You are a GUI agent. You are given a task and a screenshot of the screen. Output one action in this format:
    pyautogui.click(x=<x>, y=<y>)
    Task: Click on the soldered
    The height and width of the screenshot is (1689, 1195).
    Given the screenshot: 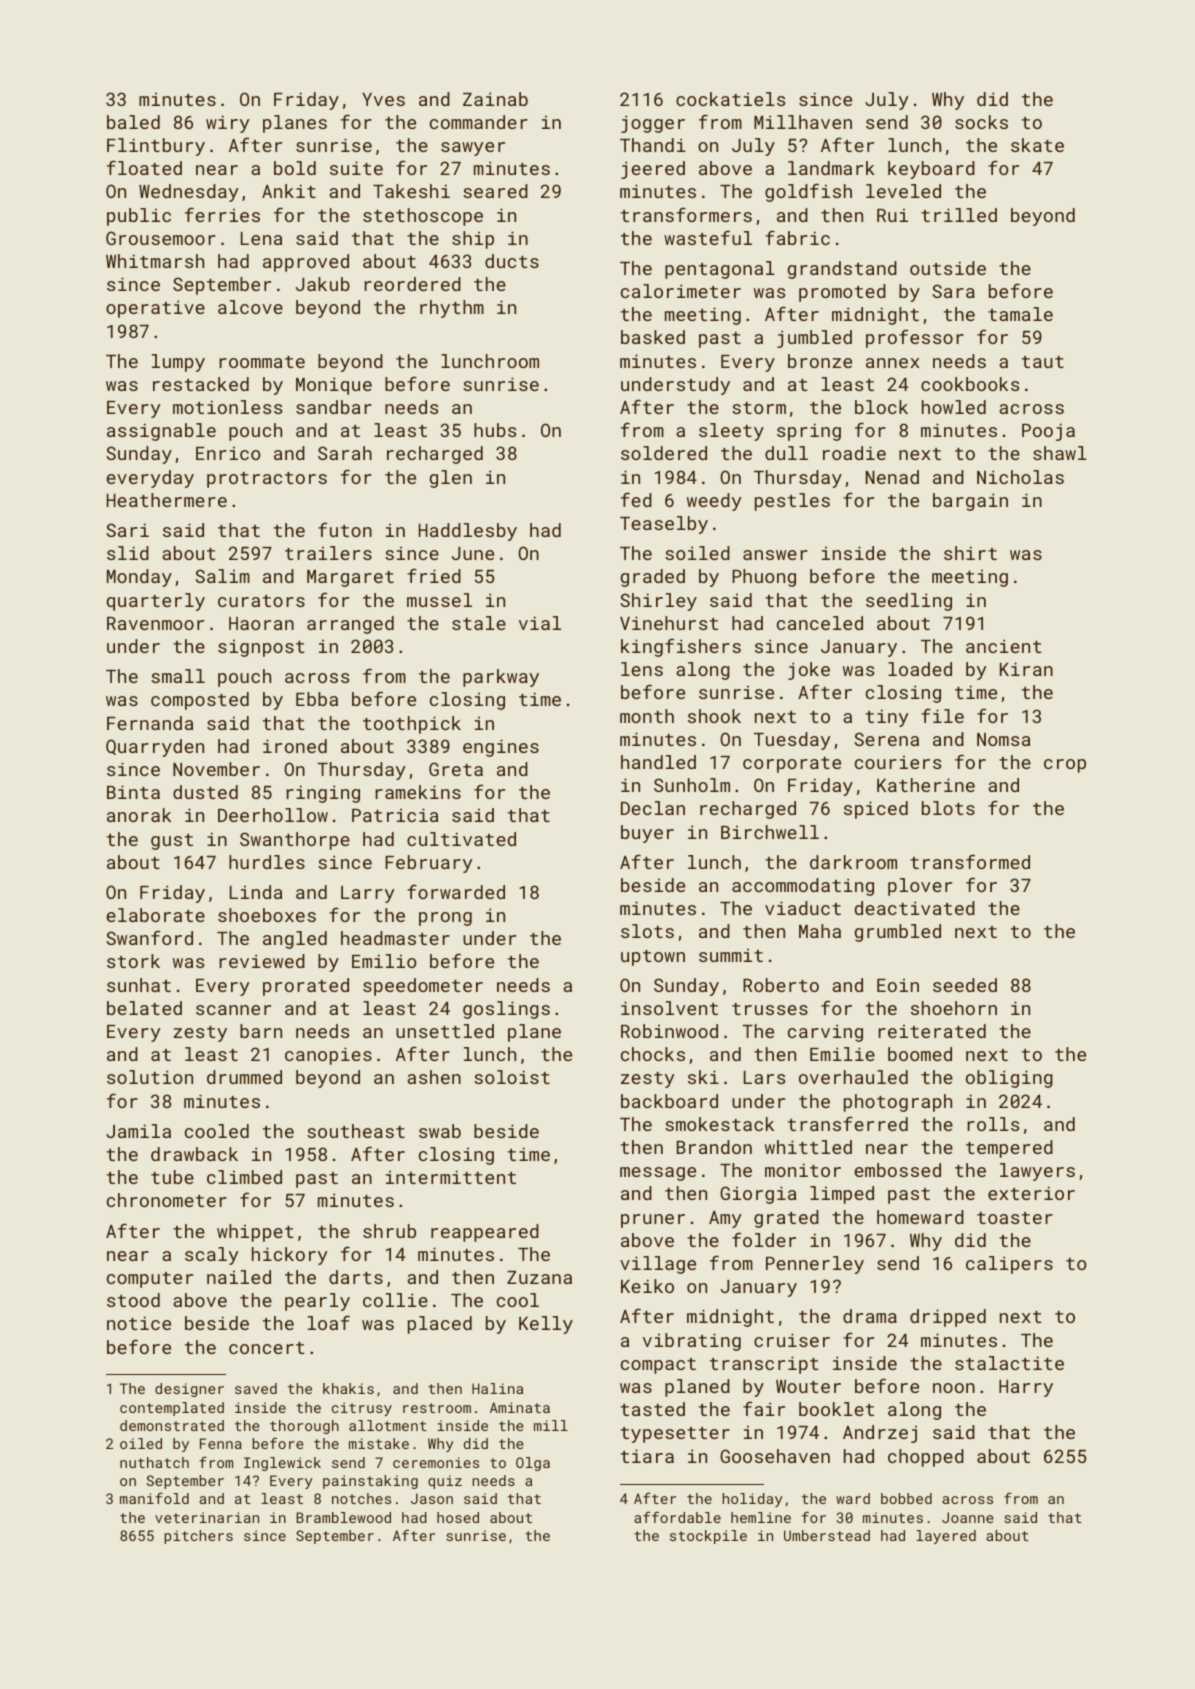 What is the action you would take?
    pyautogui.click(x=664, y=453)
